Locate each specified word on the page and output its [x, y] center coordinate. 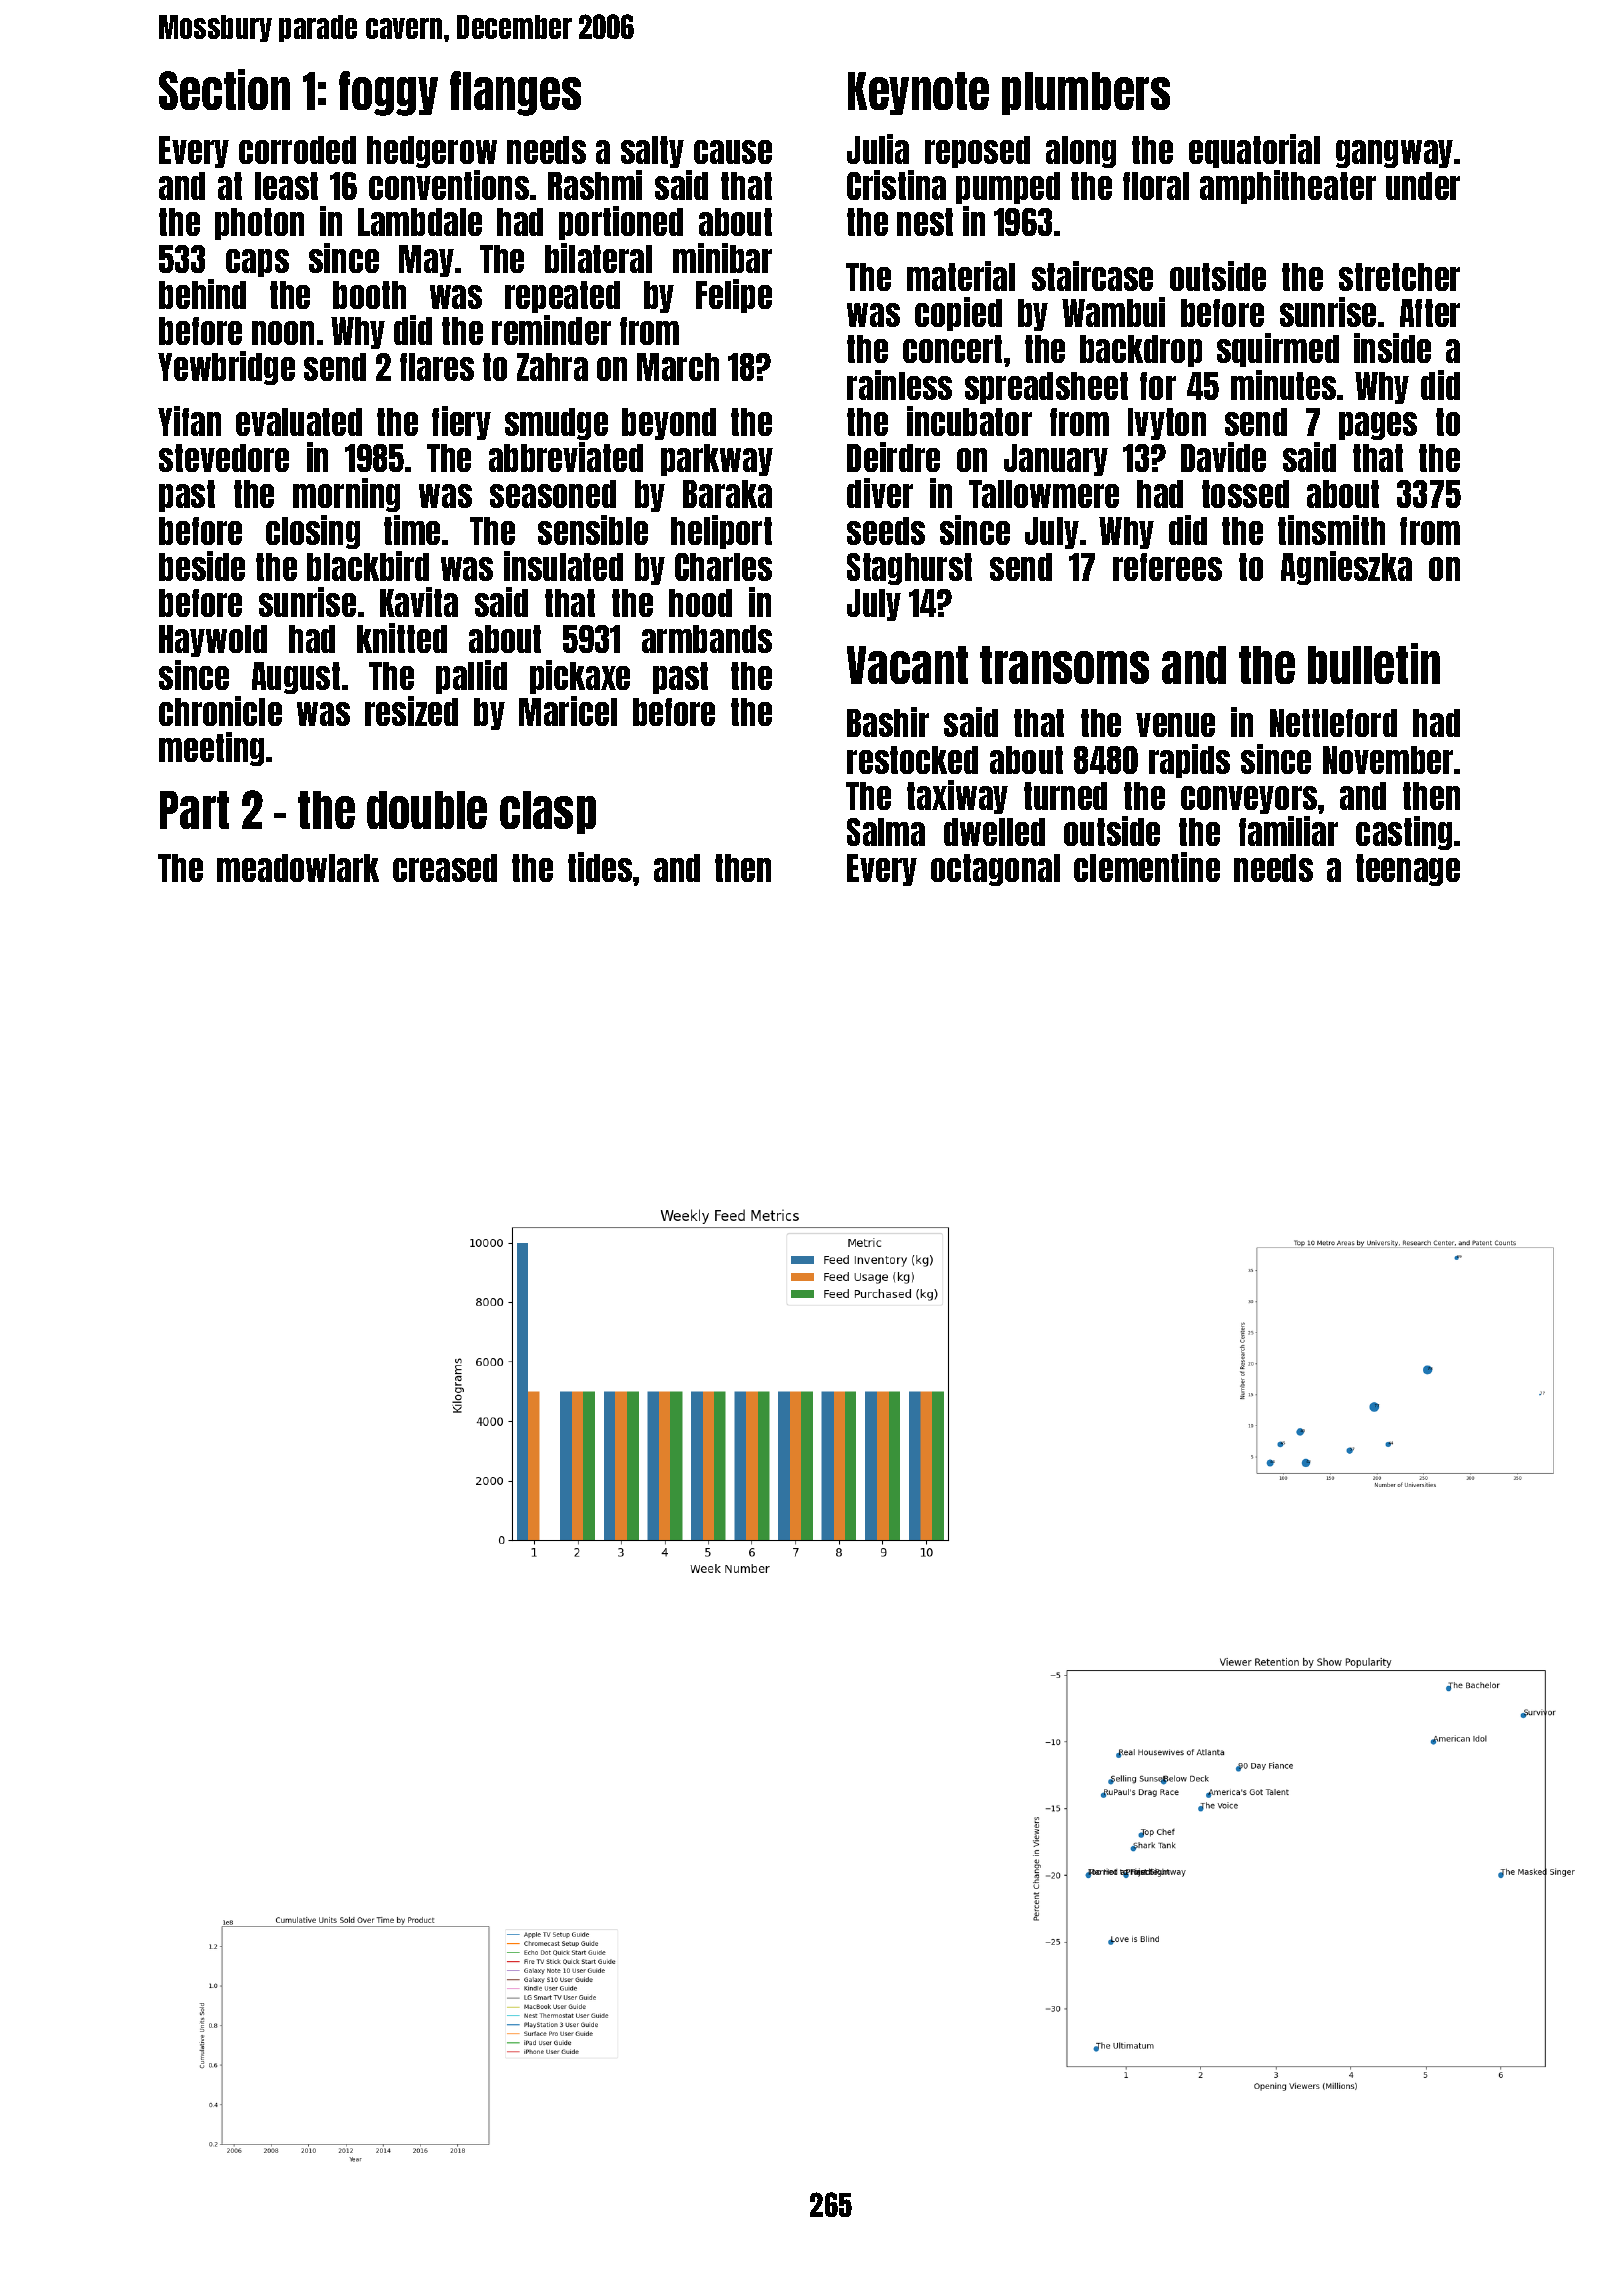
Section [224, 89]
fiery [461, 423]
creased [445, 868]
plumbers [1086, 93]
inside [1392, 348]
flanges [515, 93]
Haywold [213, 641]
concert [952, 349]
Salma [886, 832]
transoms [1064, 665]
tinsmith [1331, 530]
